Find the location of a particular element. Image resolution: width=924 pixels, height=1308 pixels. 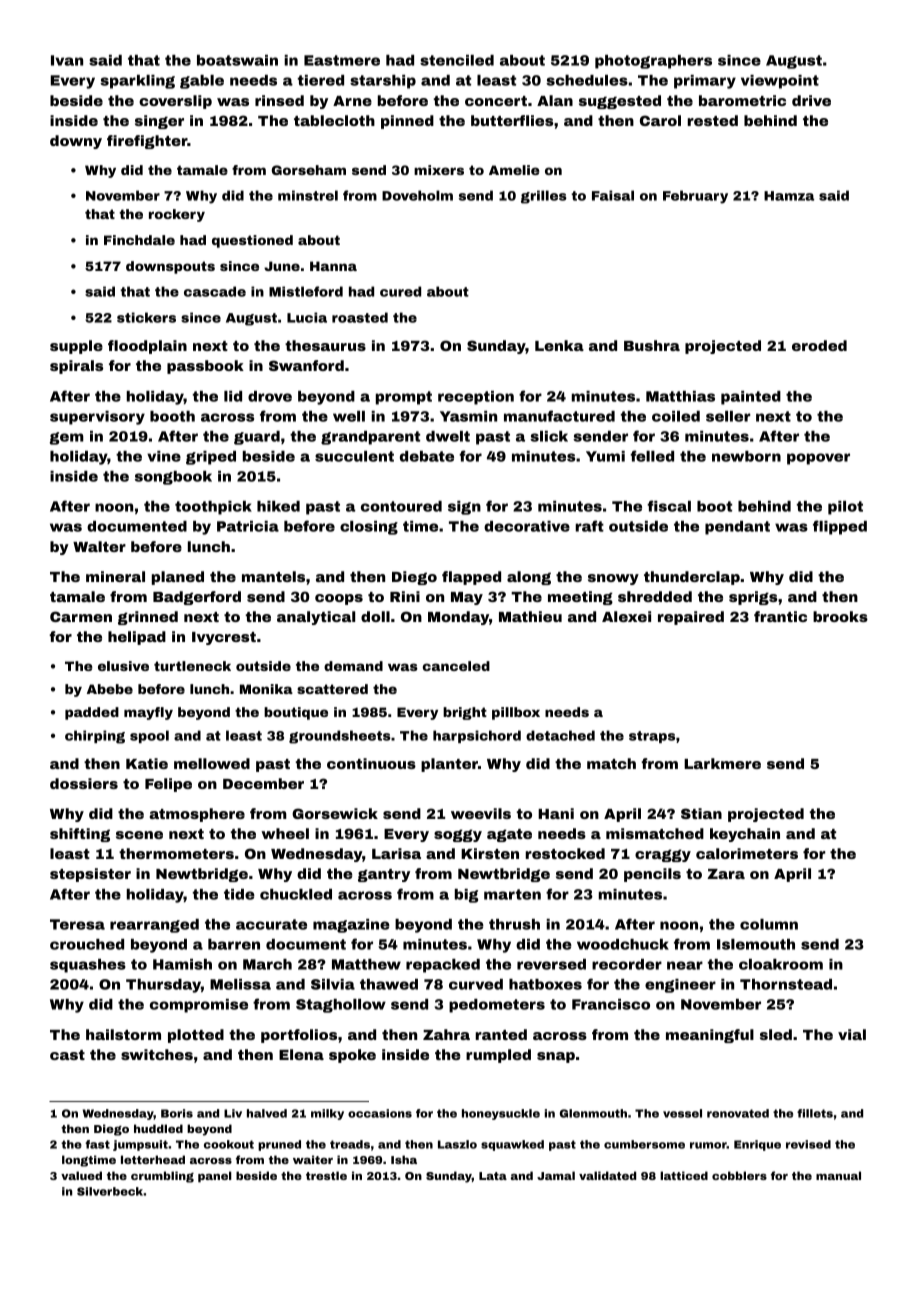

trestle is located at coordinates (326, 1175).
